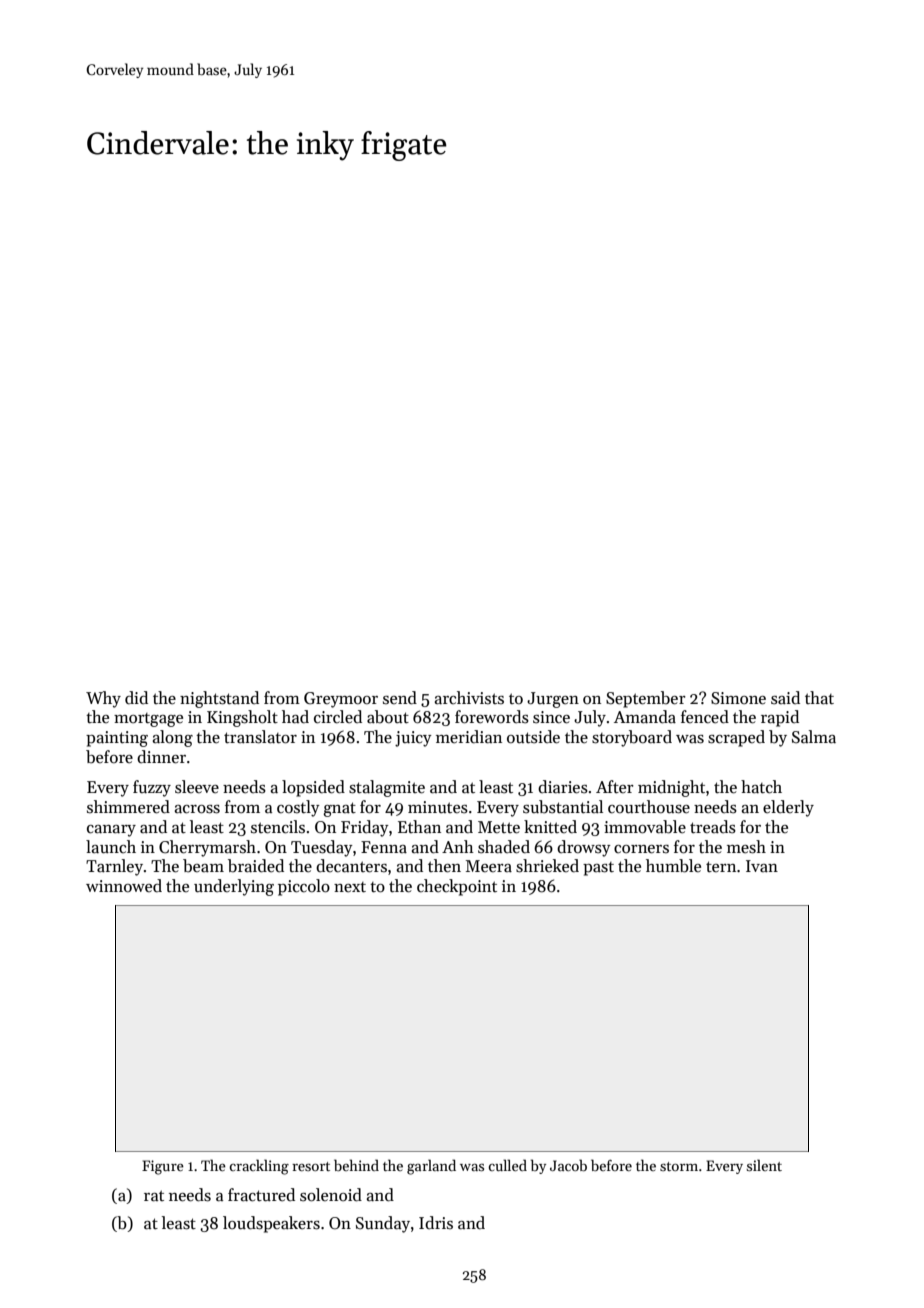 This document has width=924, height=1308. Describe the element at coordinates (154, 1196) in the document. I see `rat` at that location.
